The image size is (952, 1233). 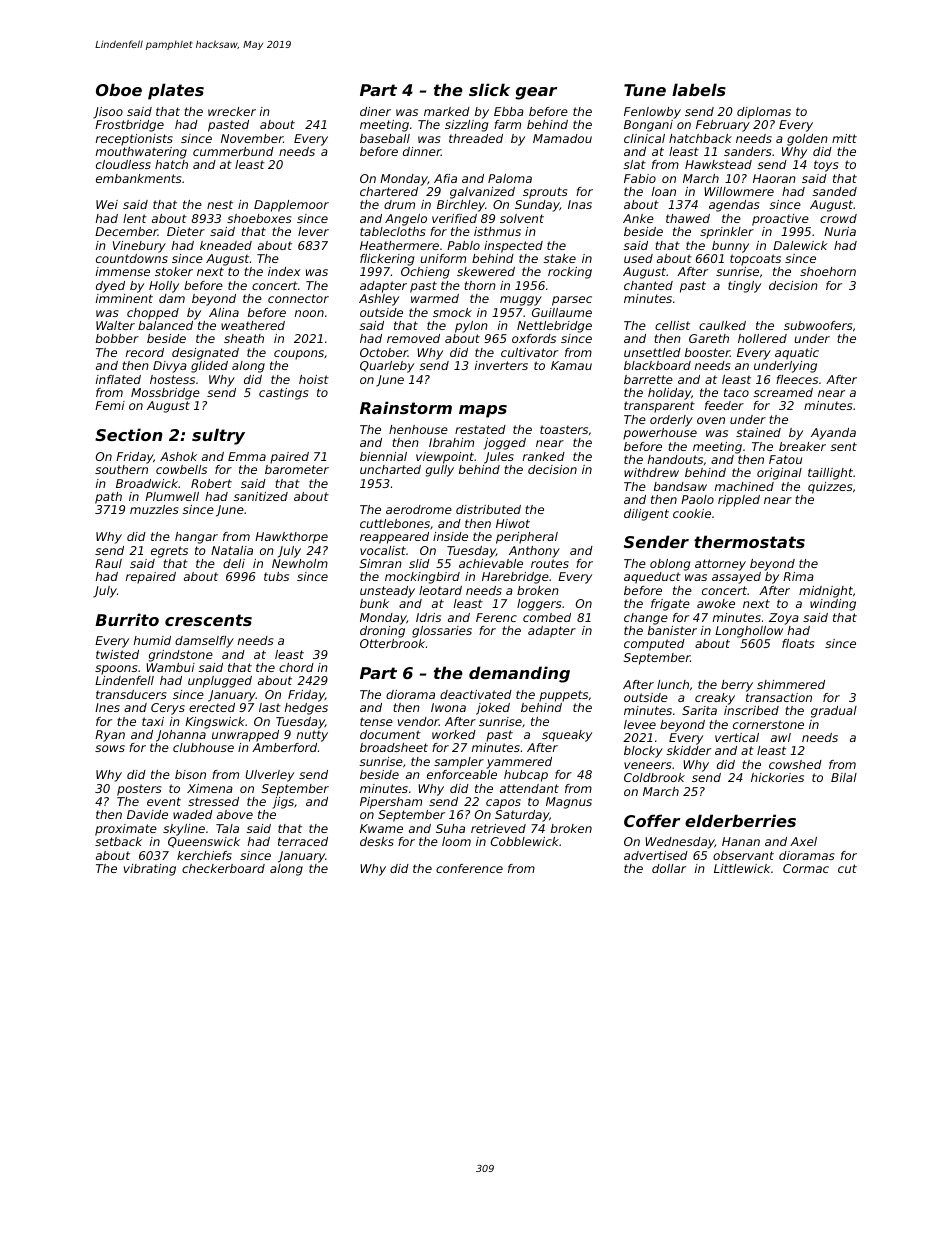 I want to click on cummerbund, so click(x=233, y=151).
